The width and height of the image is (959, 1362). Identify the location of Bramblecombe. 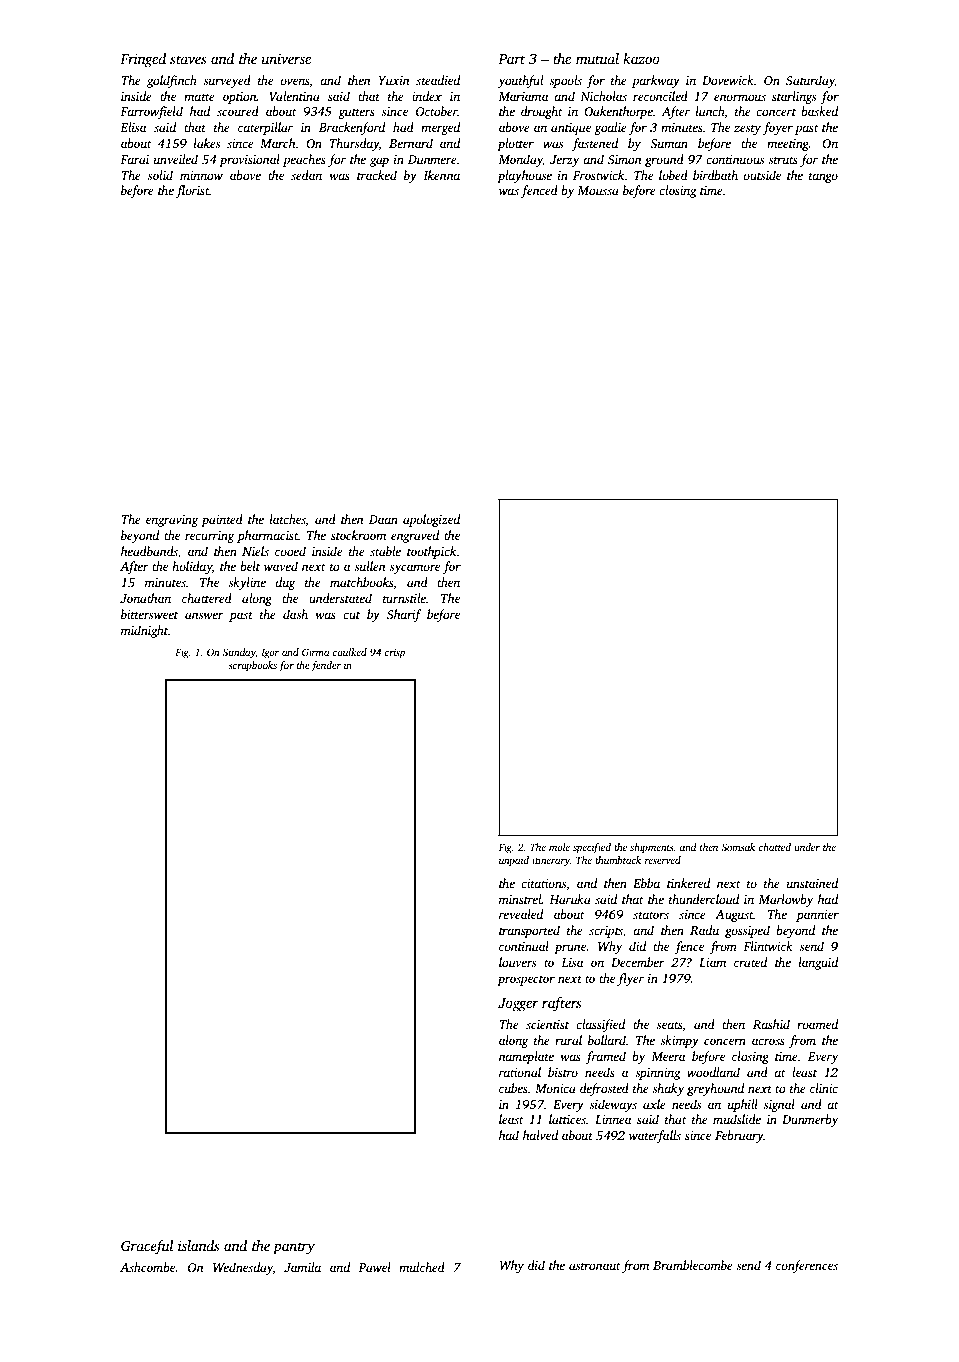
(693, 1265).
